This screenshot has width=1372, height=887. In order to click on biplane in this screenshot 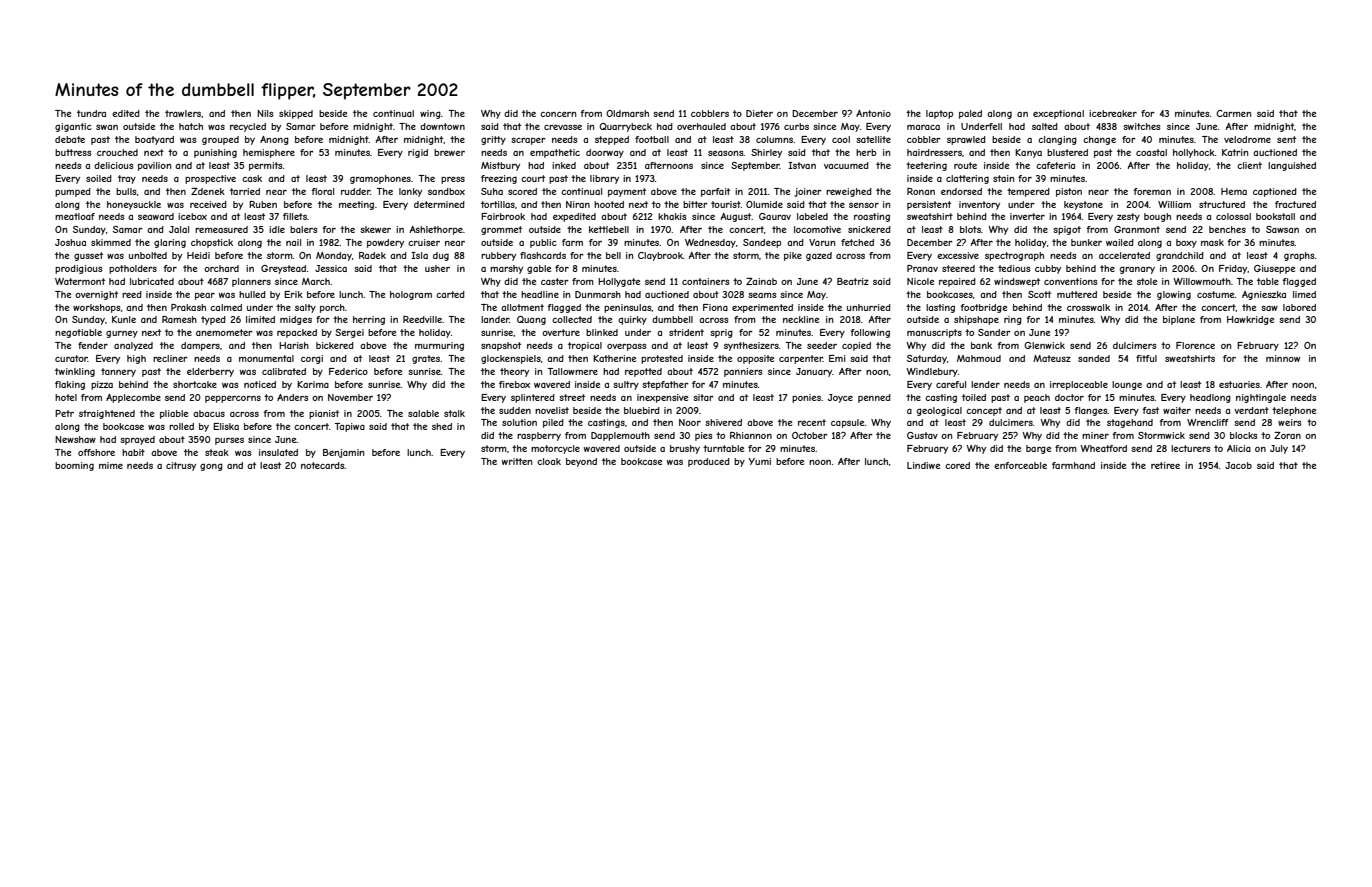, I will do `click(1179, 320)`.
